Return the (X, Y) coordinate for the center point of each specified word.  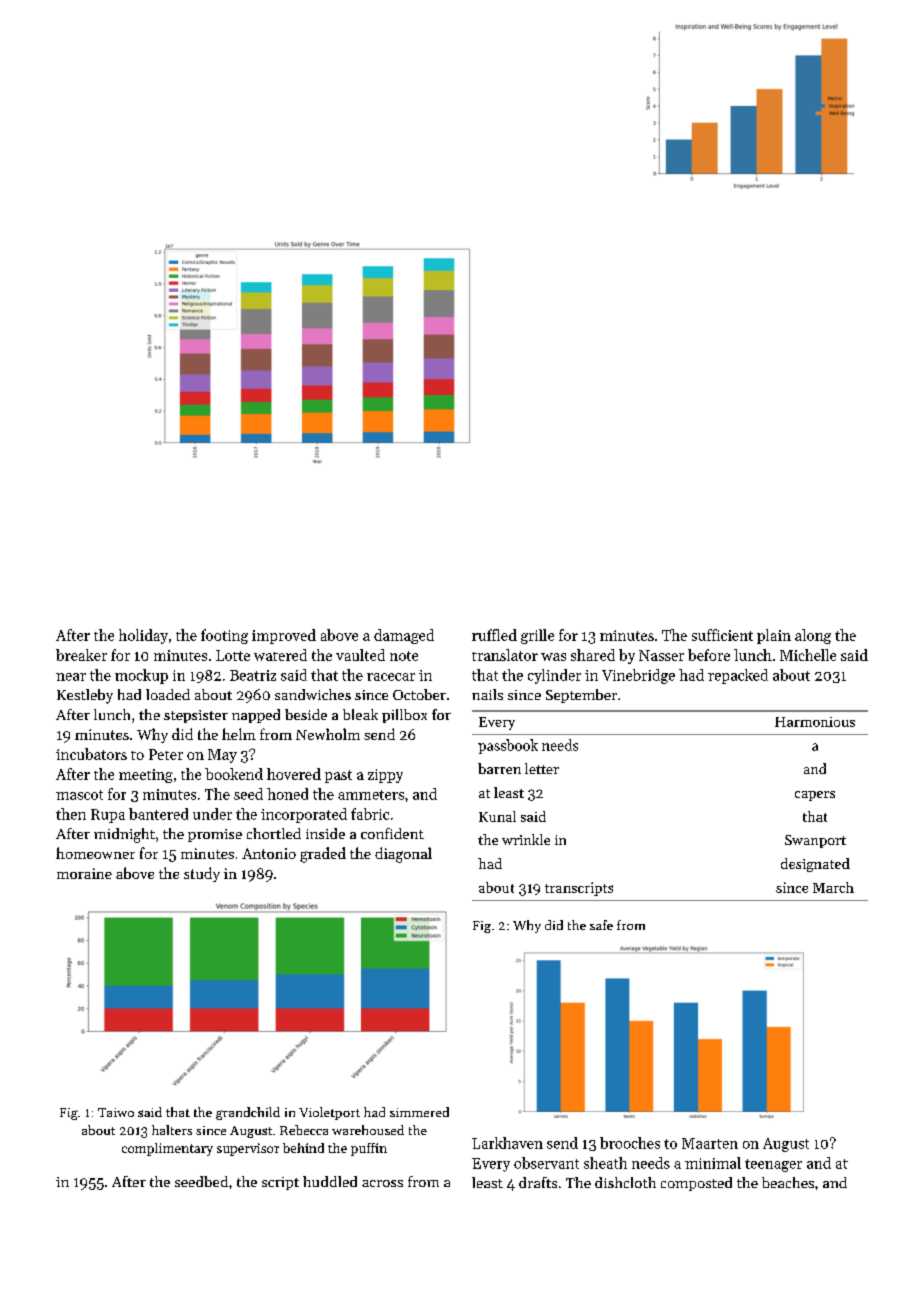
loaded (168, 694)
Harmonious (815, 722)
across (382, 1183)
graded (323, 855)
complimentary (167, 1149)
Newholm (328, 734)
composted (696, 1184)
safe (601, 925)
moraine (84, 873)
